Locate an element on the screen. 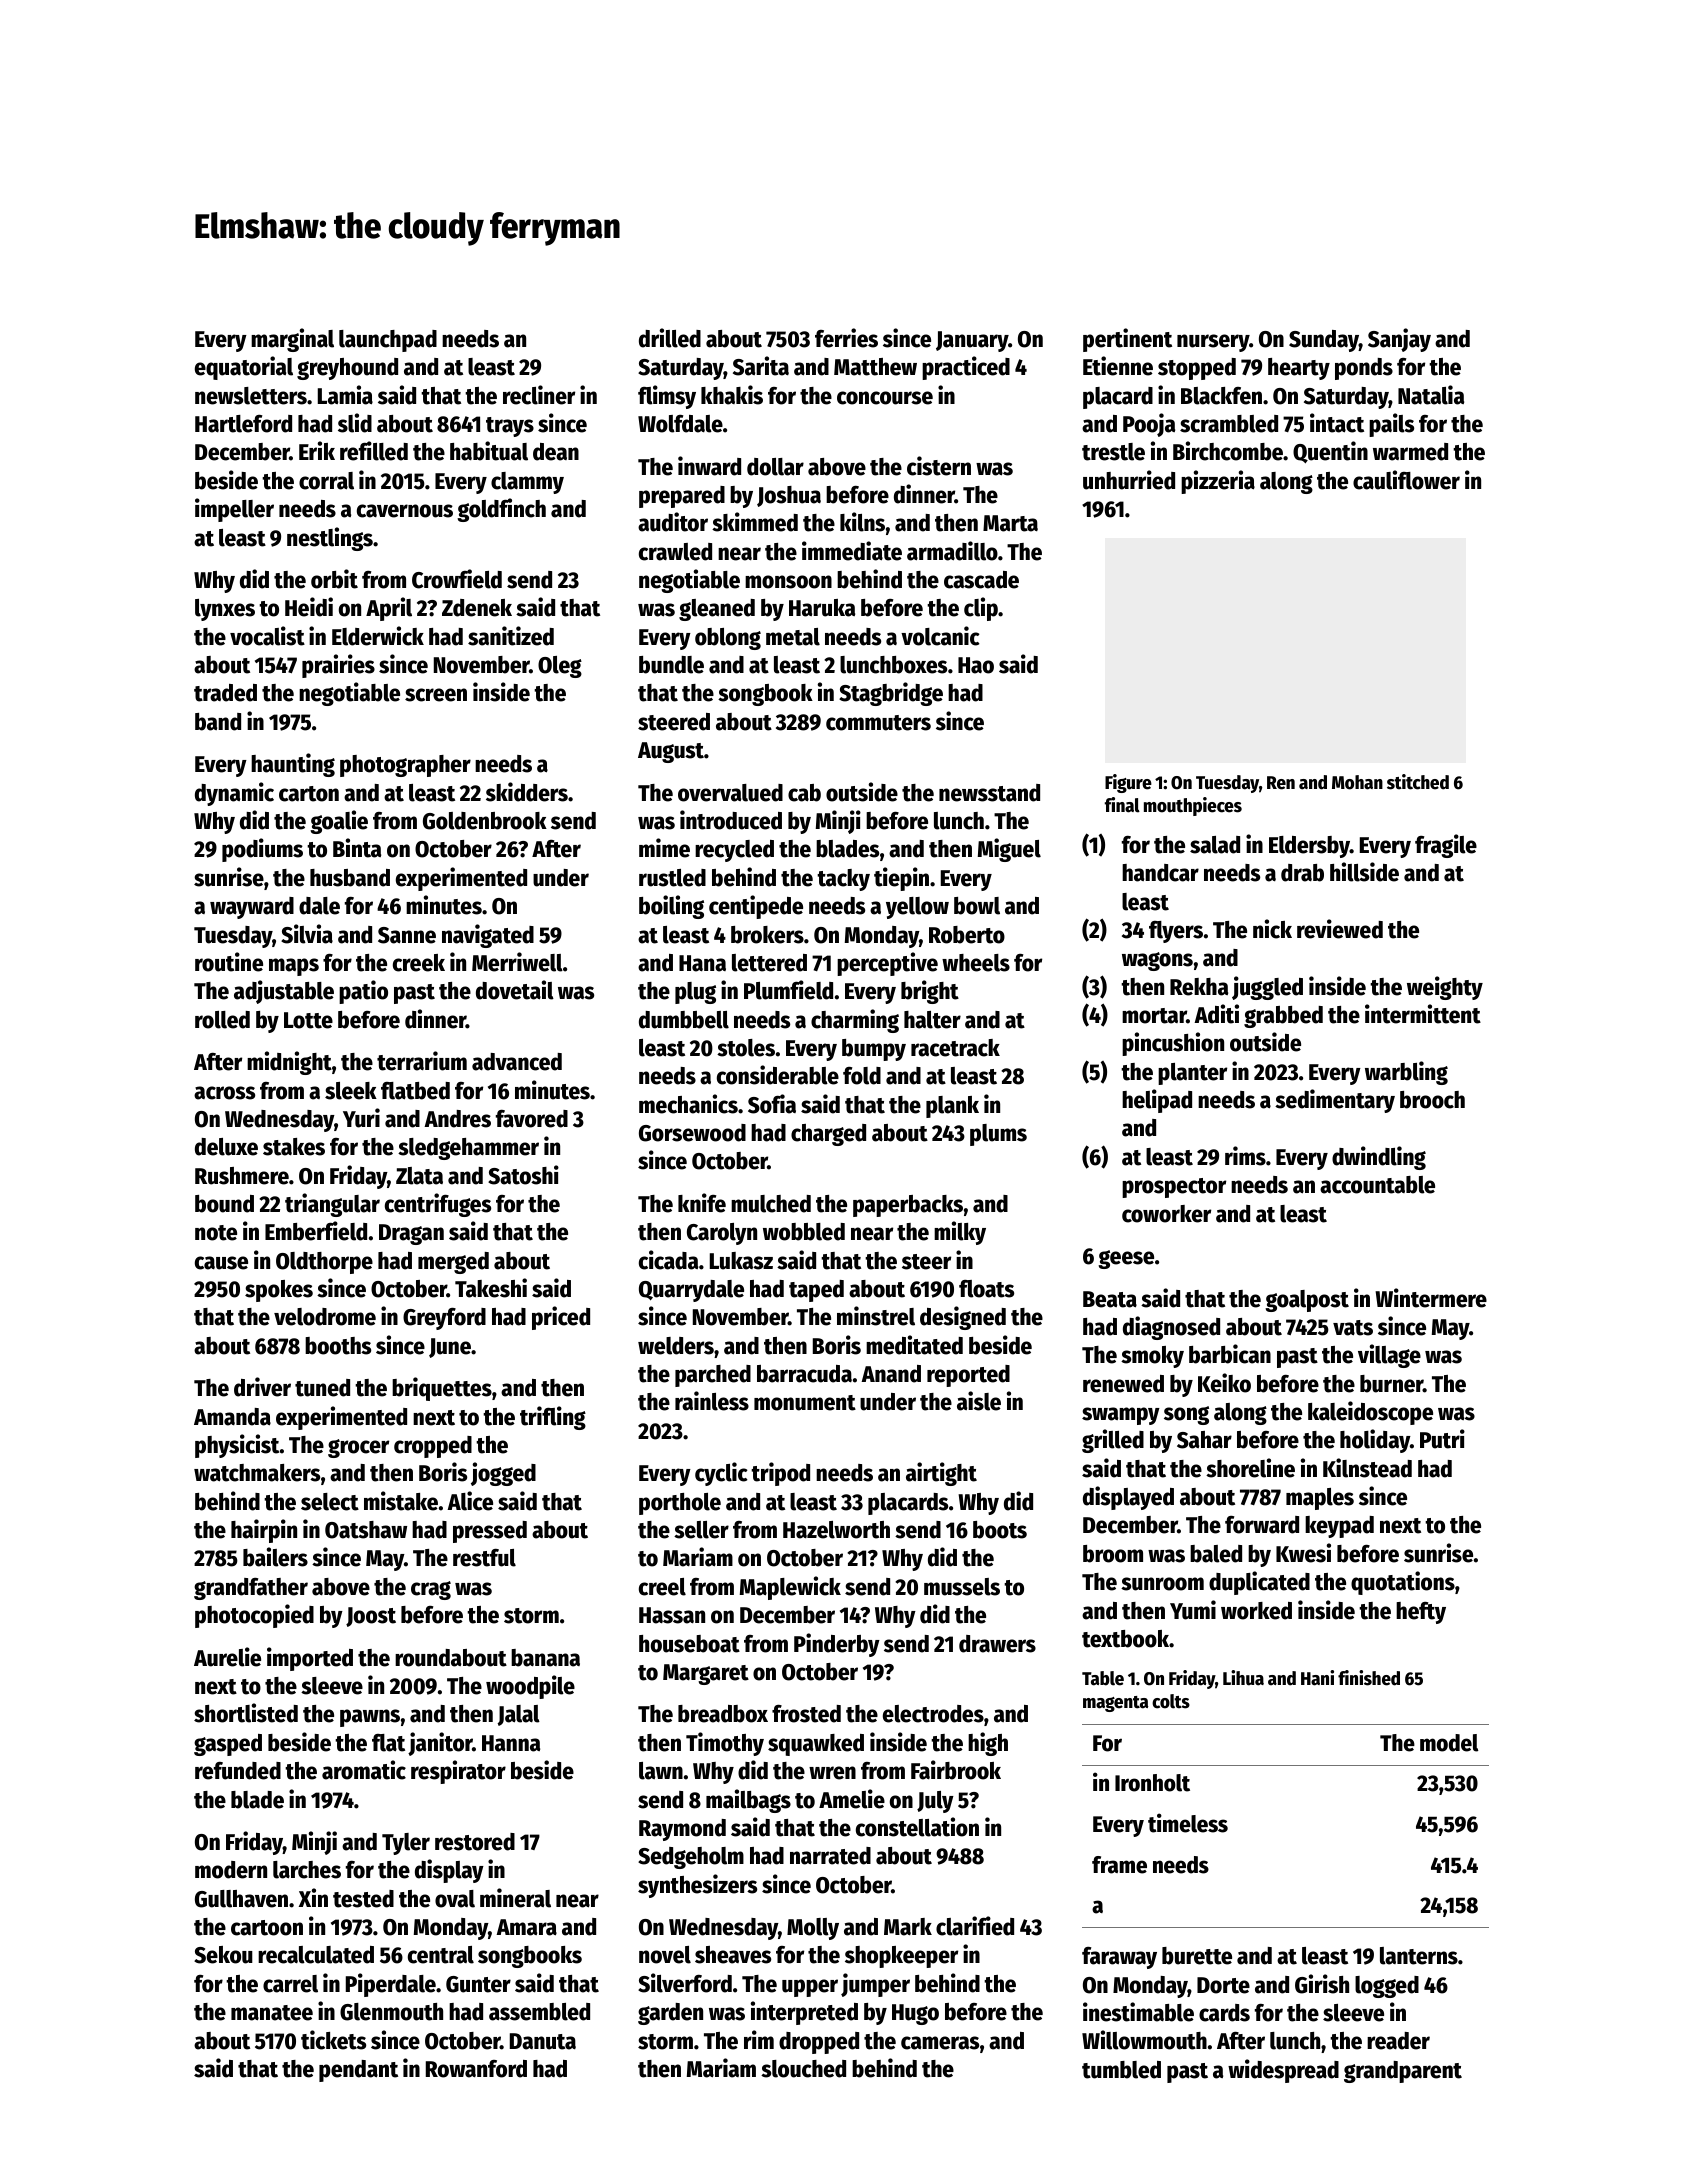 The height and width of the screenshot is (2178, 1683). porthole is located at coordinates (680, 1504).
